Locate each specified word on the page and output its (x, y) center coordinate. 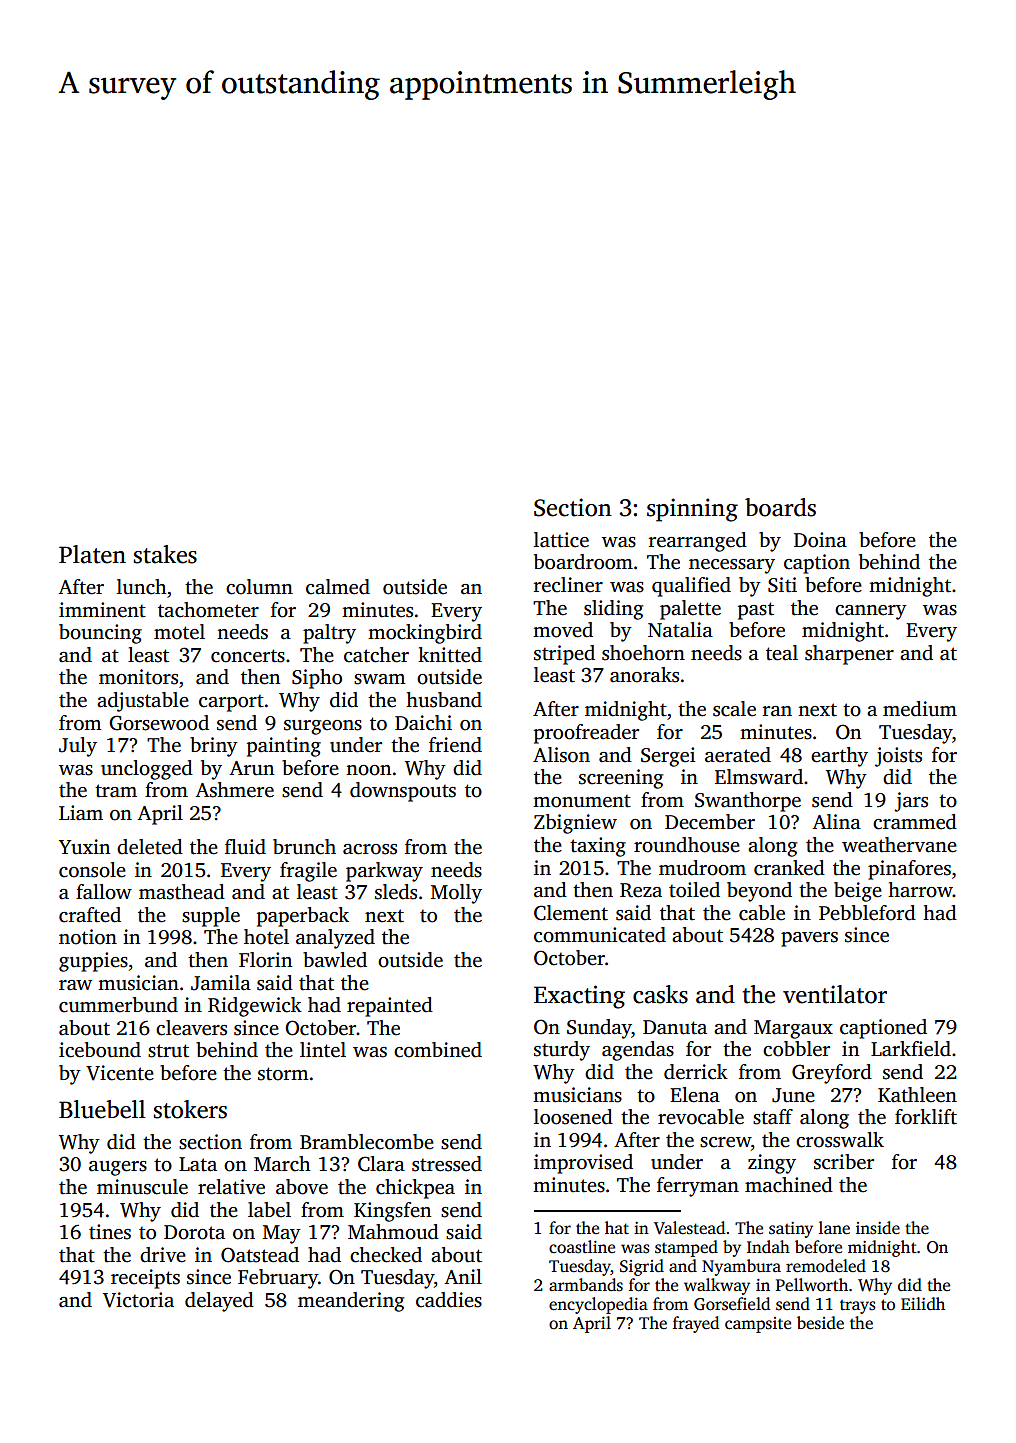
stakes (165, 554)
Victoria (138, 1300)
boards (780, 507)
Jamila (221, 983)
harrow (920, 890)
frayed (696, 1324)
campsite (758, 1325)
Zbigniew (575, 824)
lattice (561, 540)
